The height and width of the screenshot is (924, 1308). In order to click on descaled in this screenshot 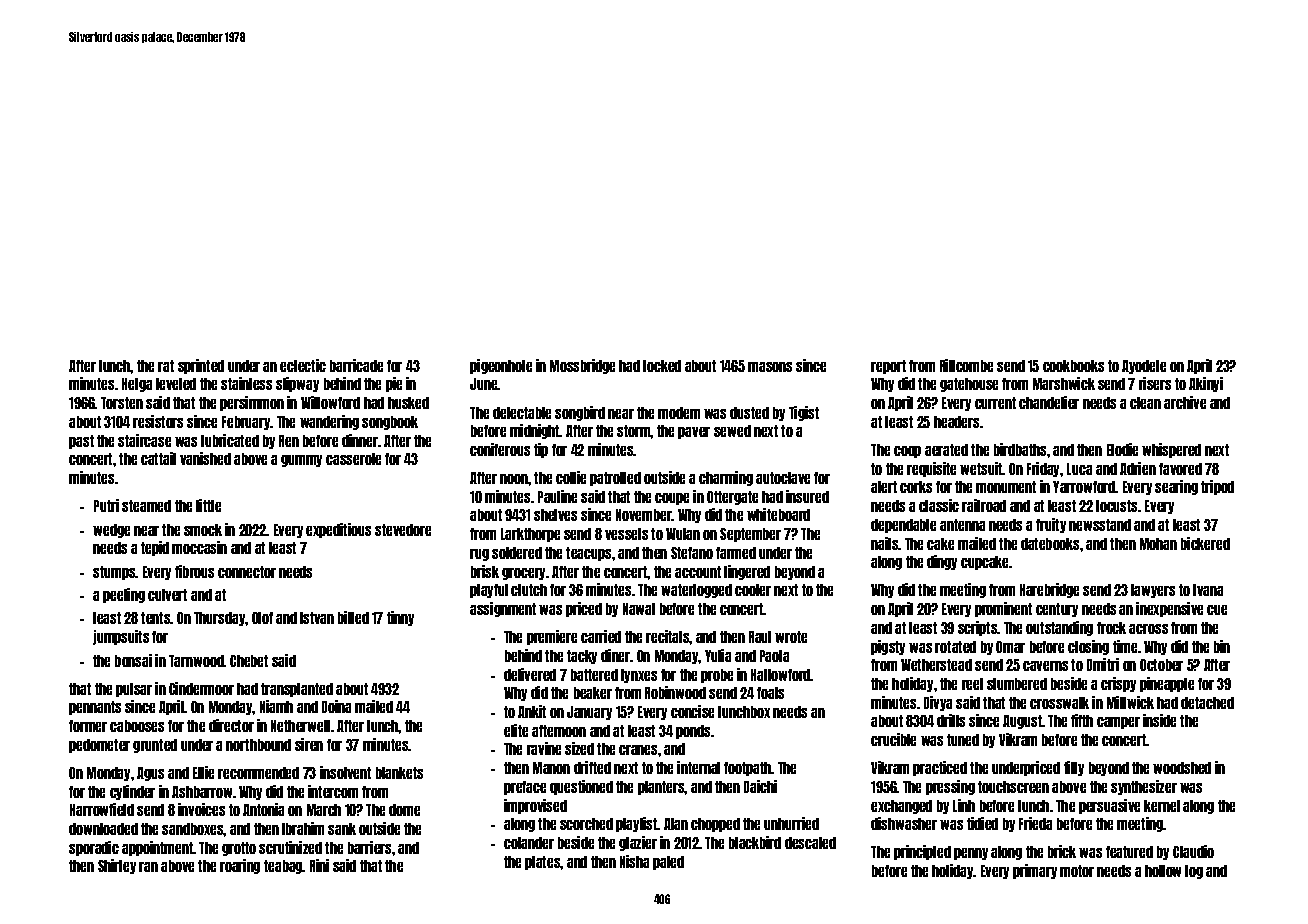, I will do `click(810, 843)`.
